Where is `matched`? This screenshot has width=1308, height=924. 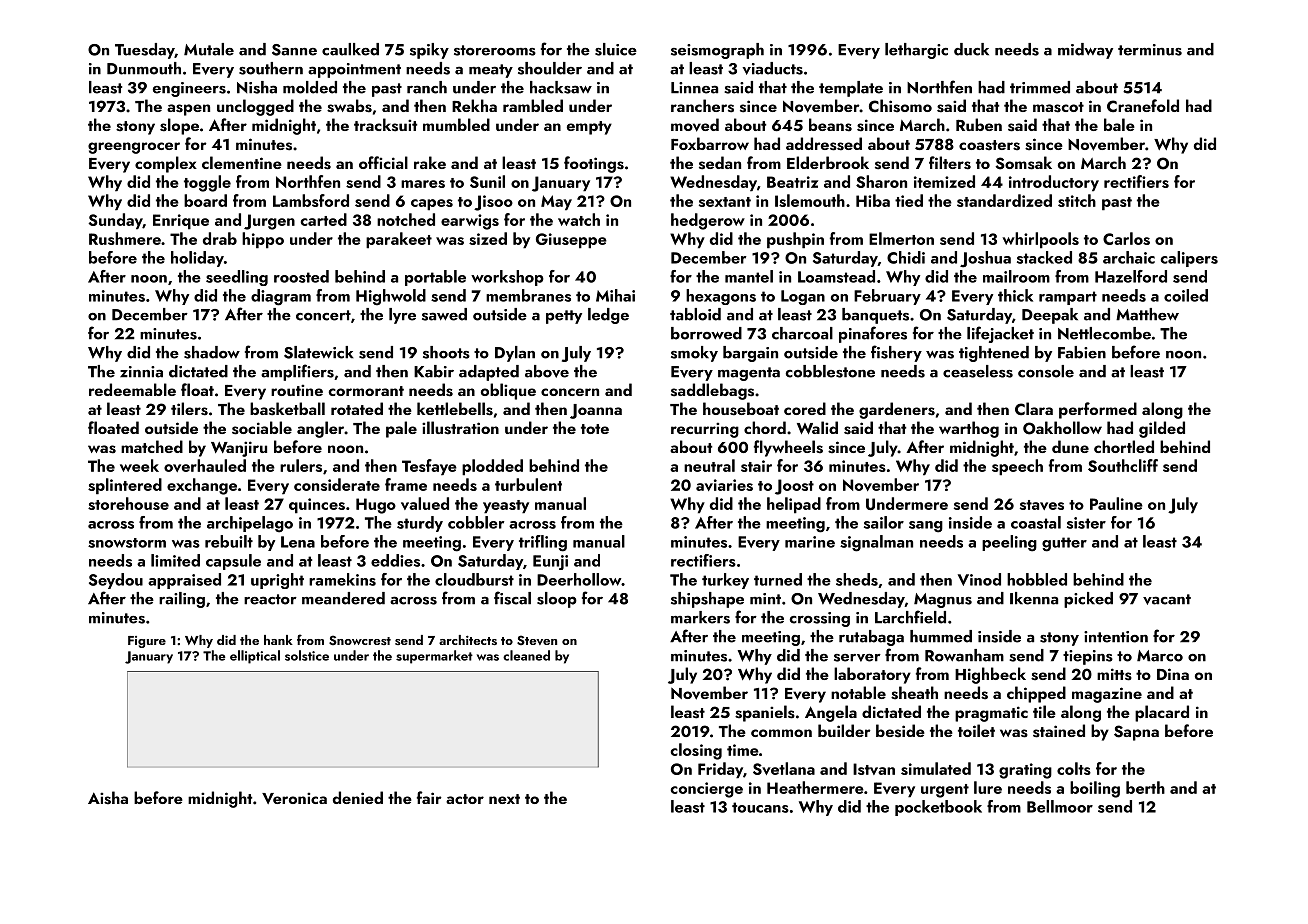 matched is located at coordinates (152, 446).
